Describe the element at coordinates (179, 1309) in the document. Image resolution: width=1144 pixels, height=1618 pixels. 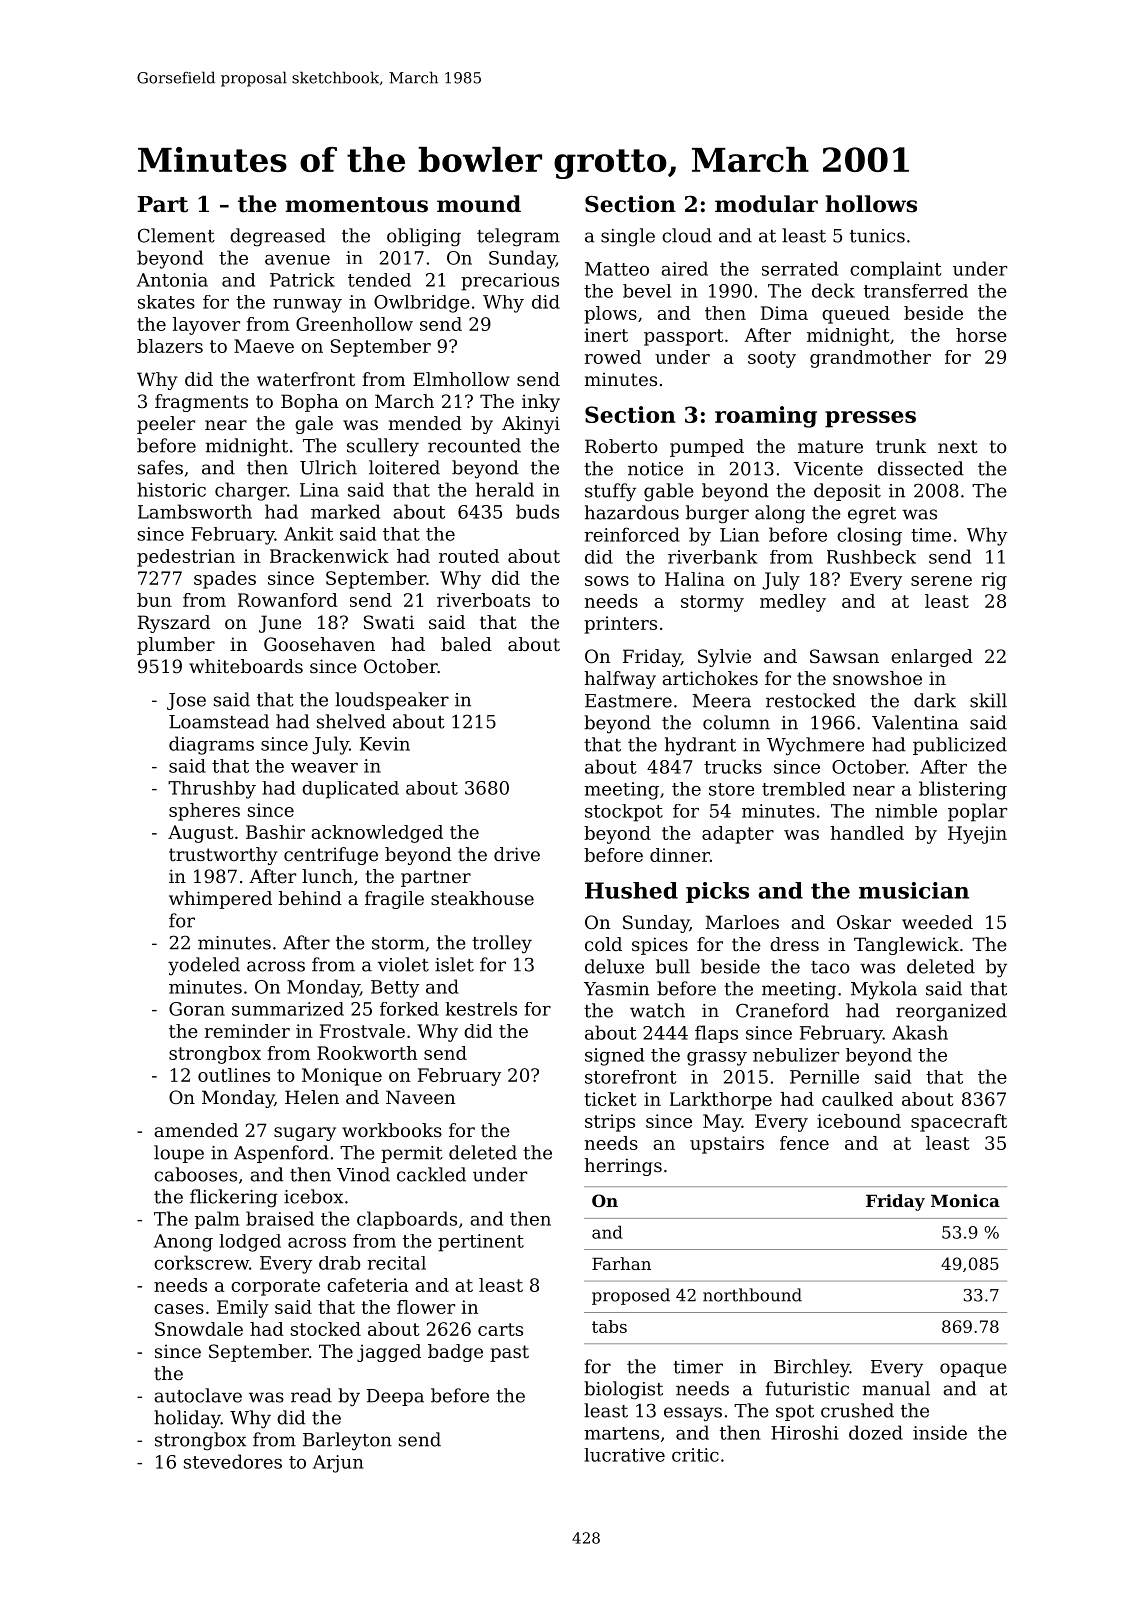
I see `cases` at that location.
